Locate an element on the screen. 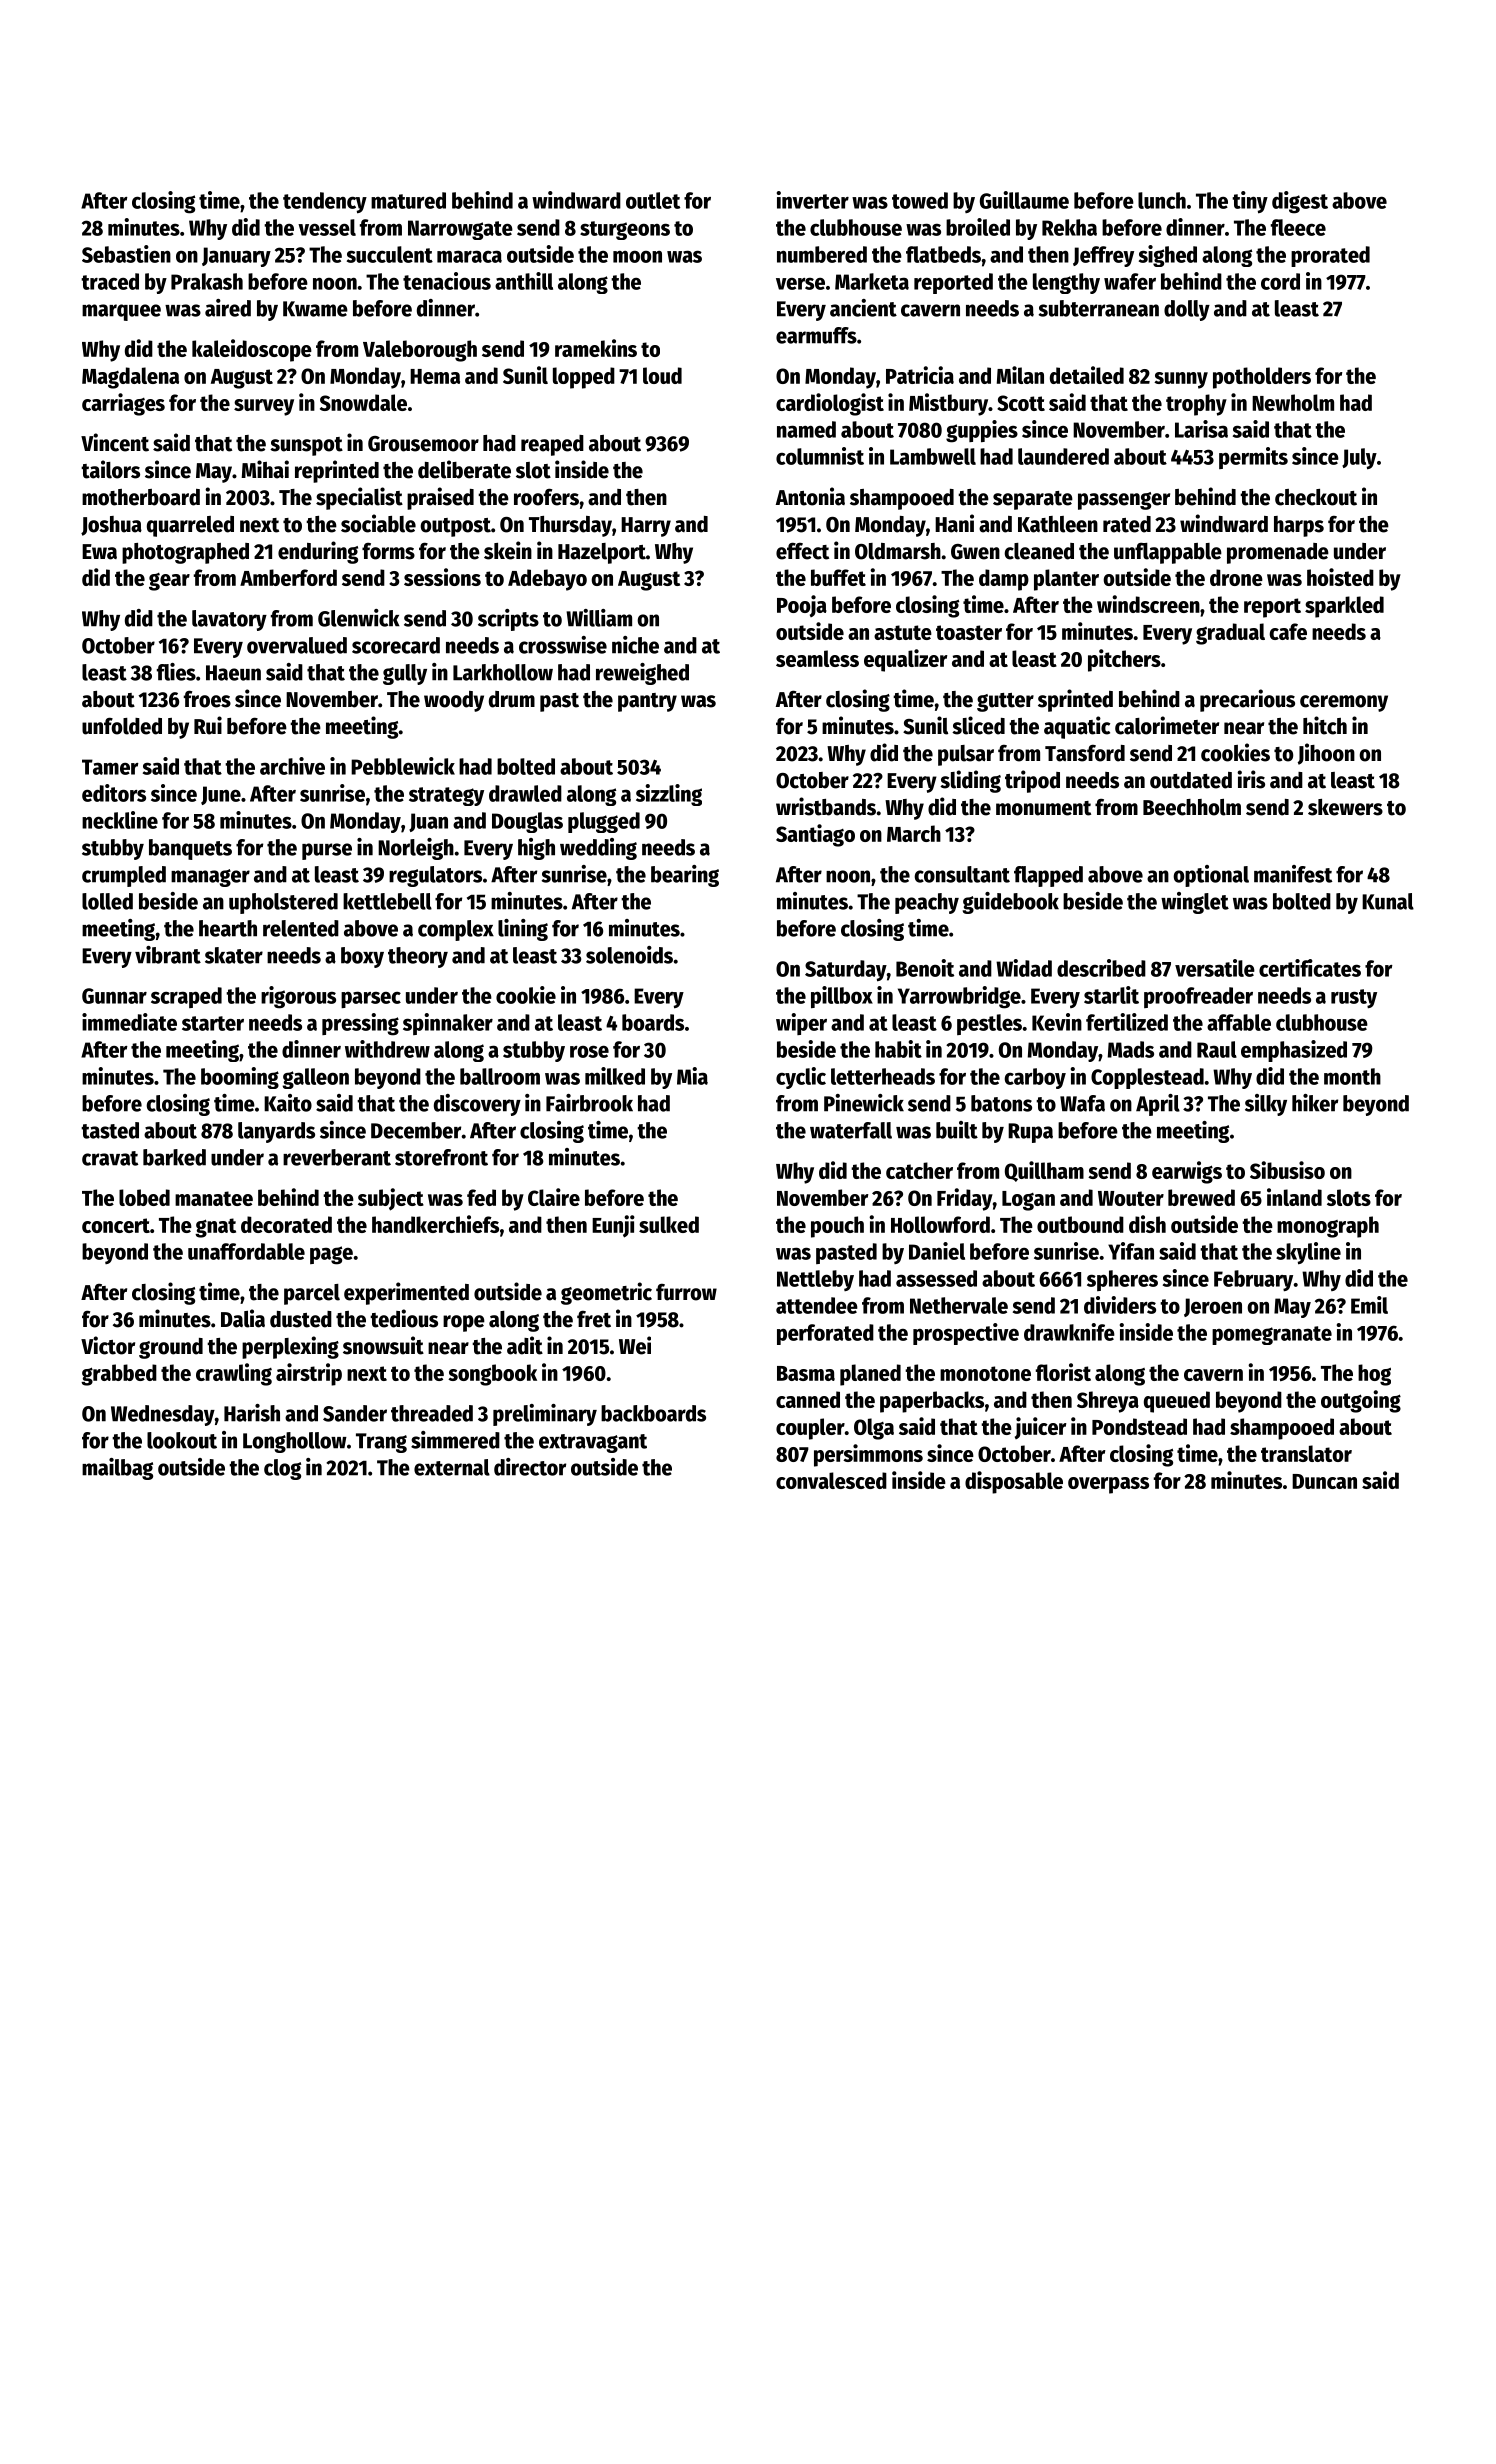  reaped is located at coordinates (552, 445).
